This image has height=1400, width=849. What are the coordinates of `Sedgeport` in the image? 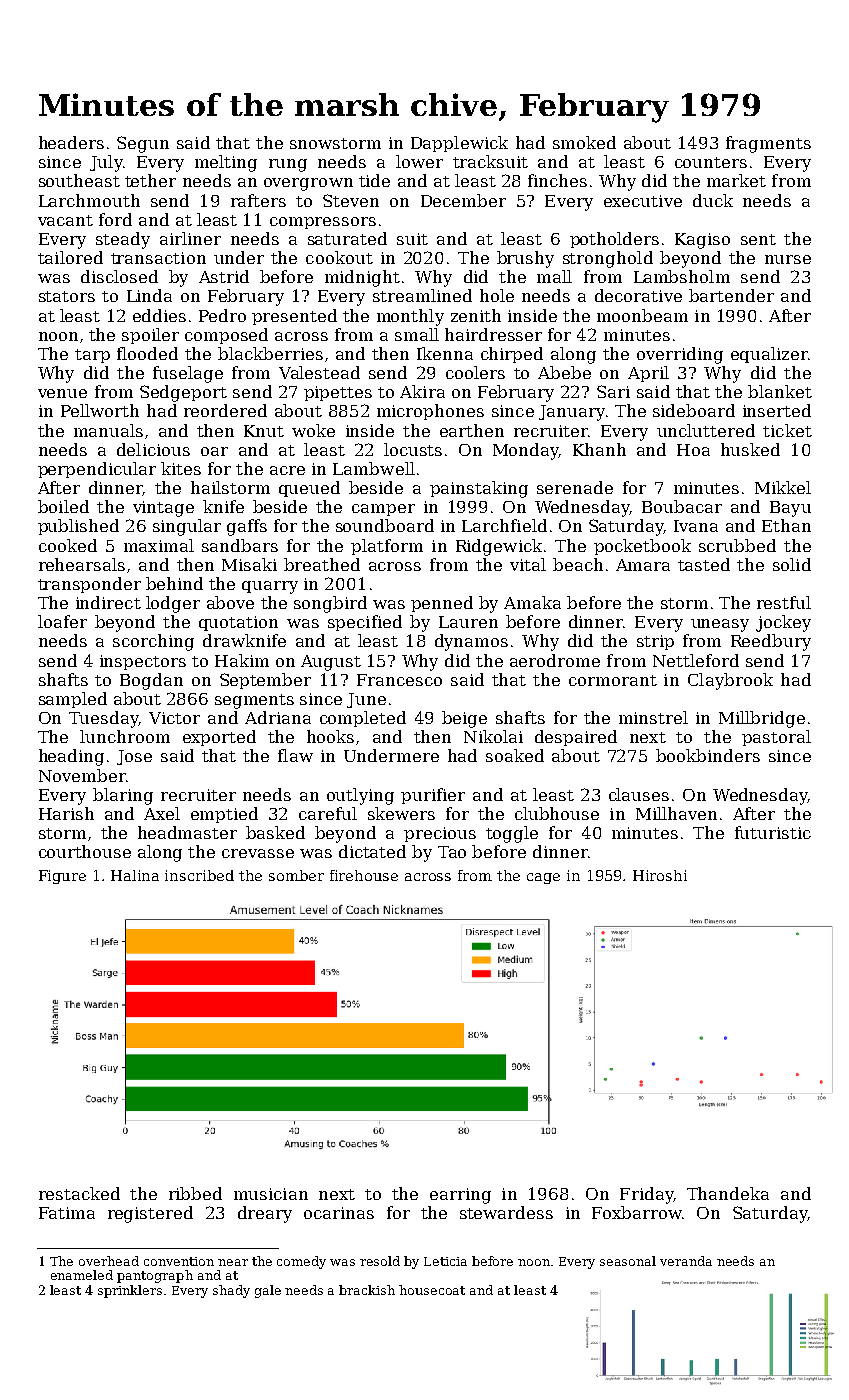 It's located at (183, 393).
